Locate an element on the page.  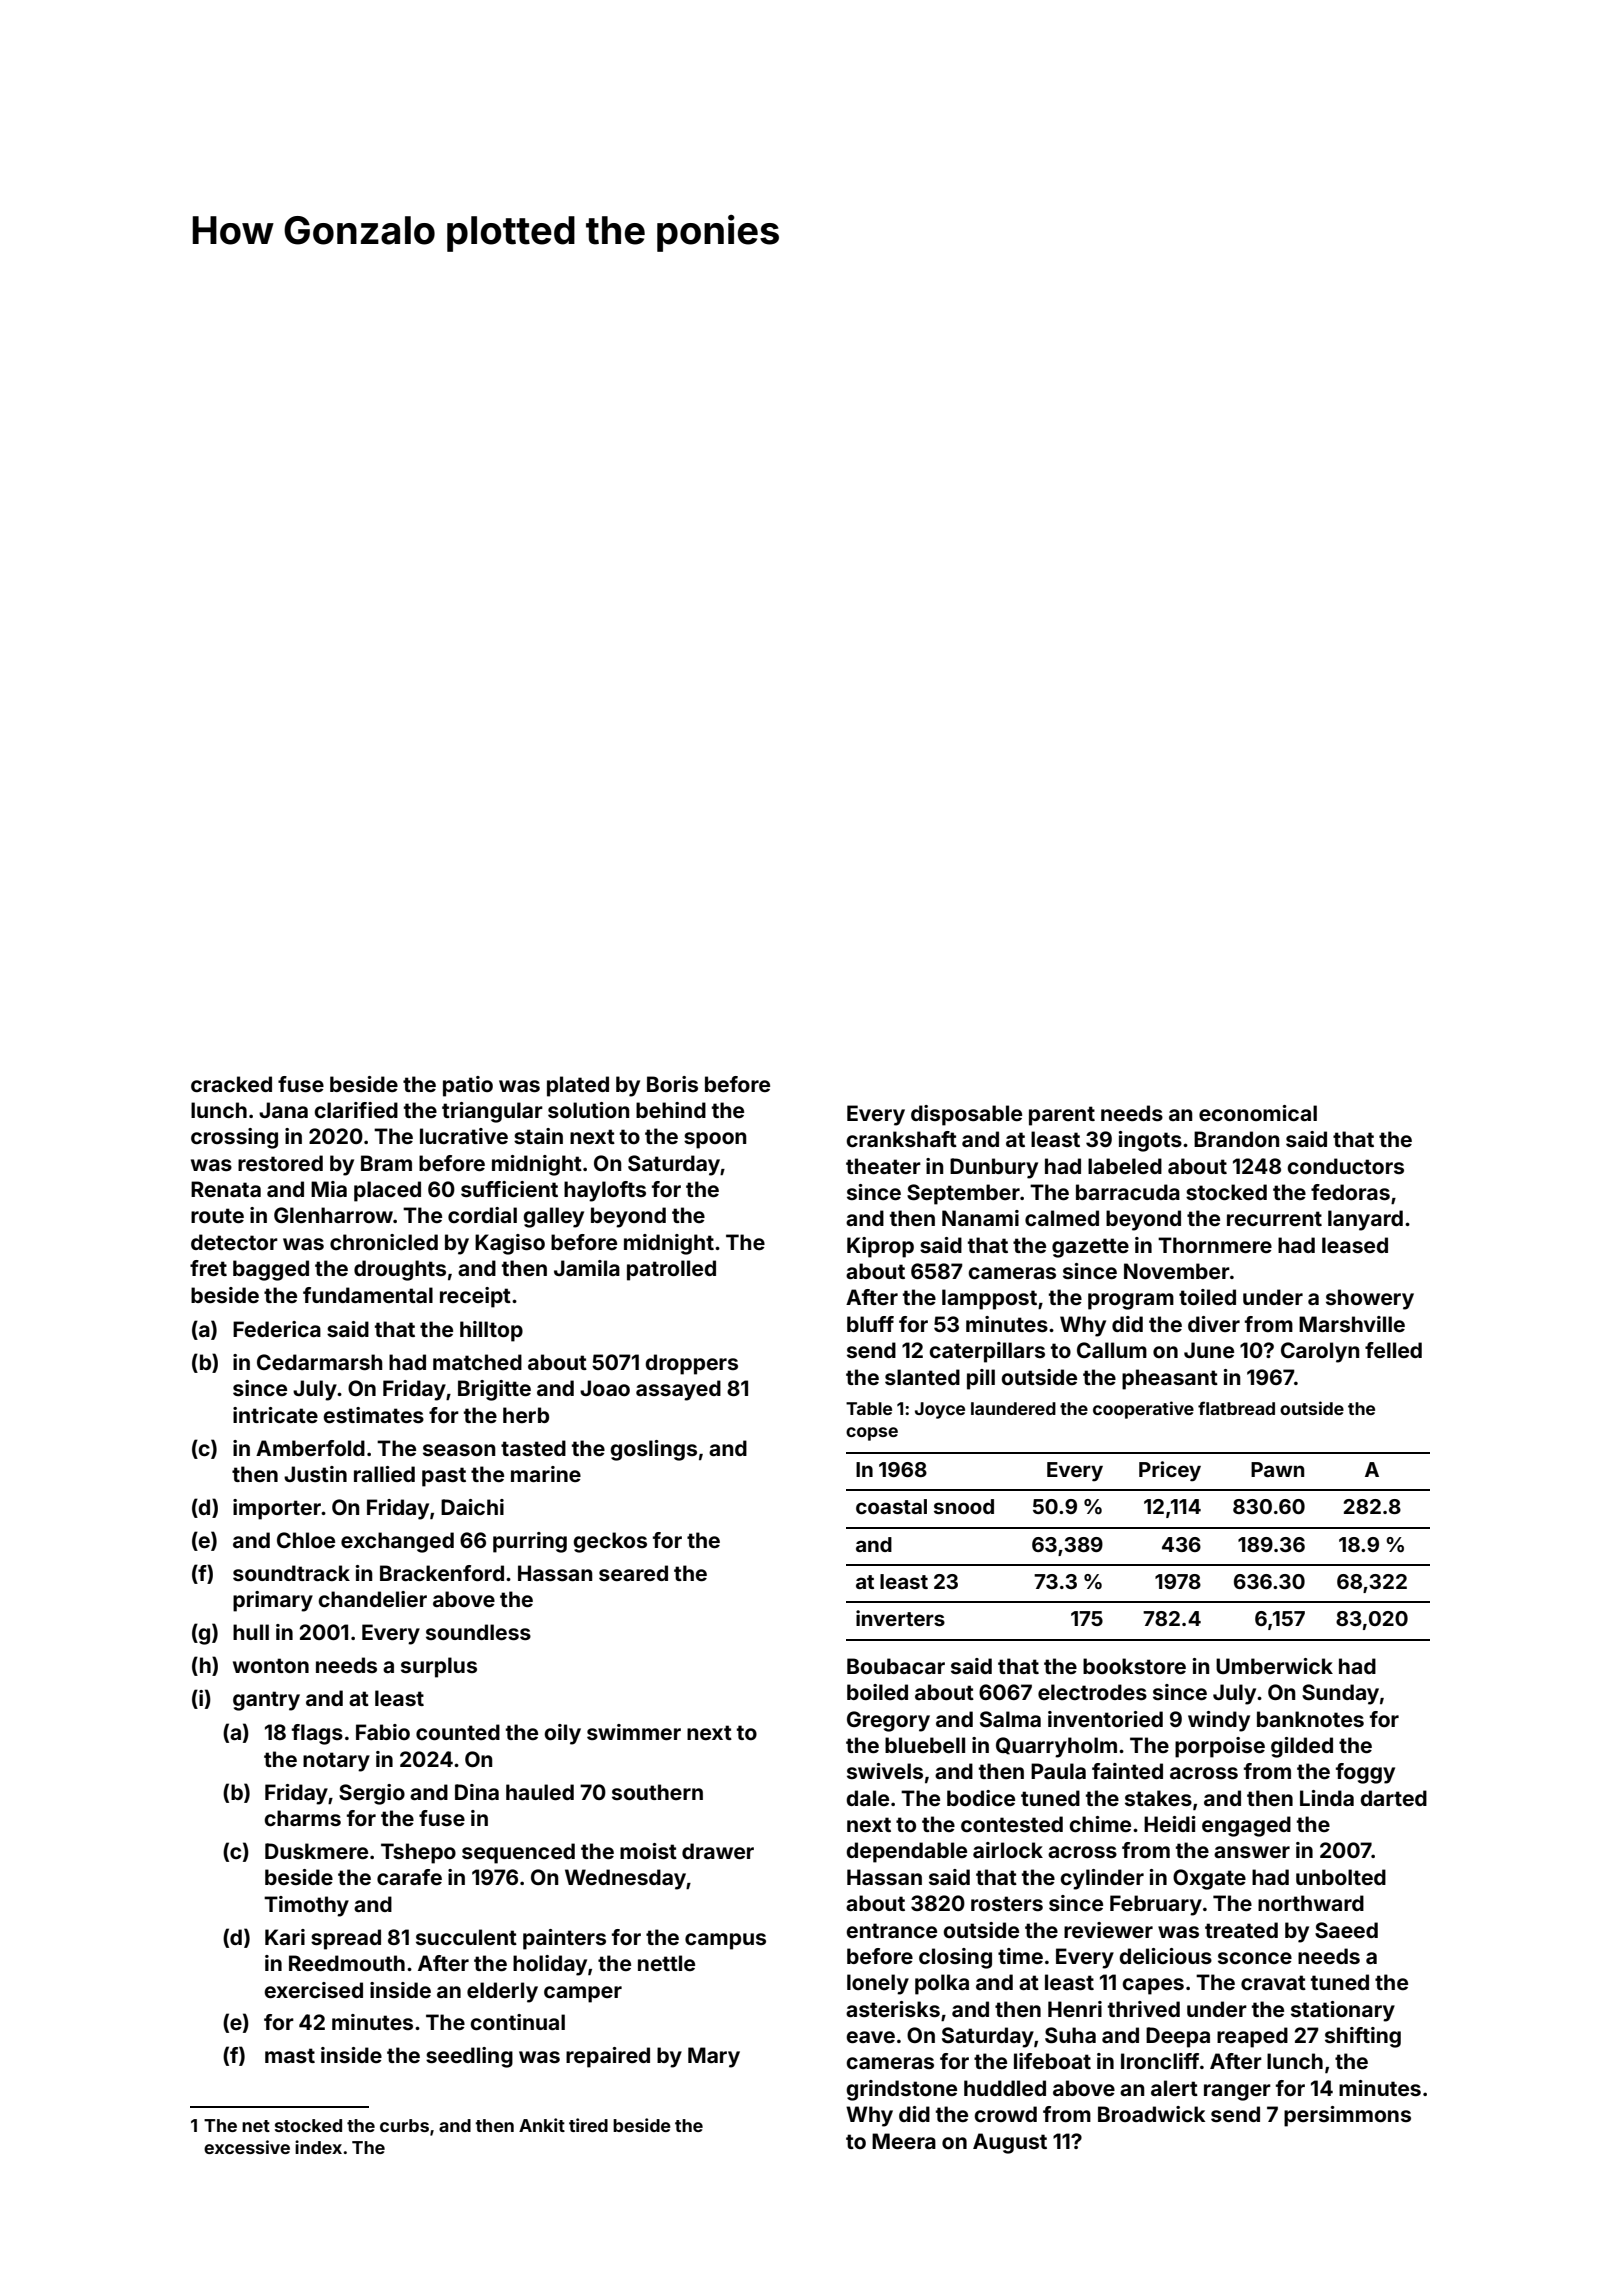
bookstore is located at coordinates (1134, 1666).
